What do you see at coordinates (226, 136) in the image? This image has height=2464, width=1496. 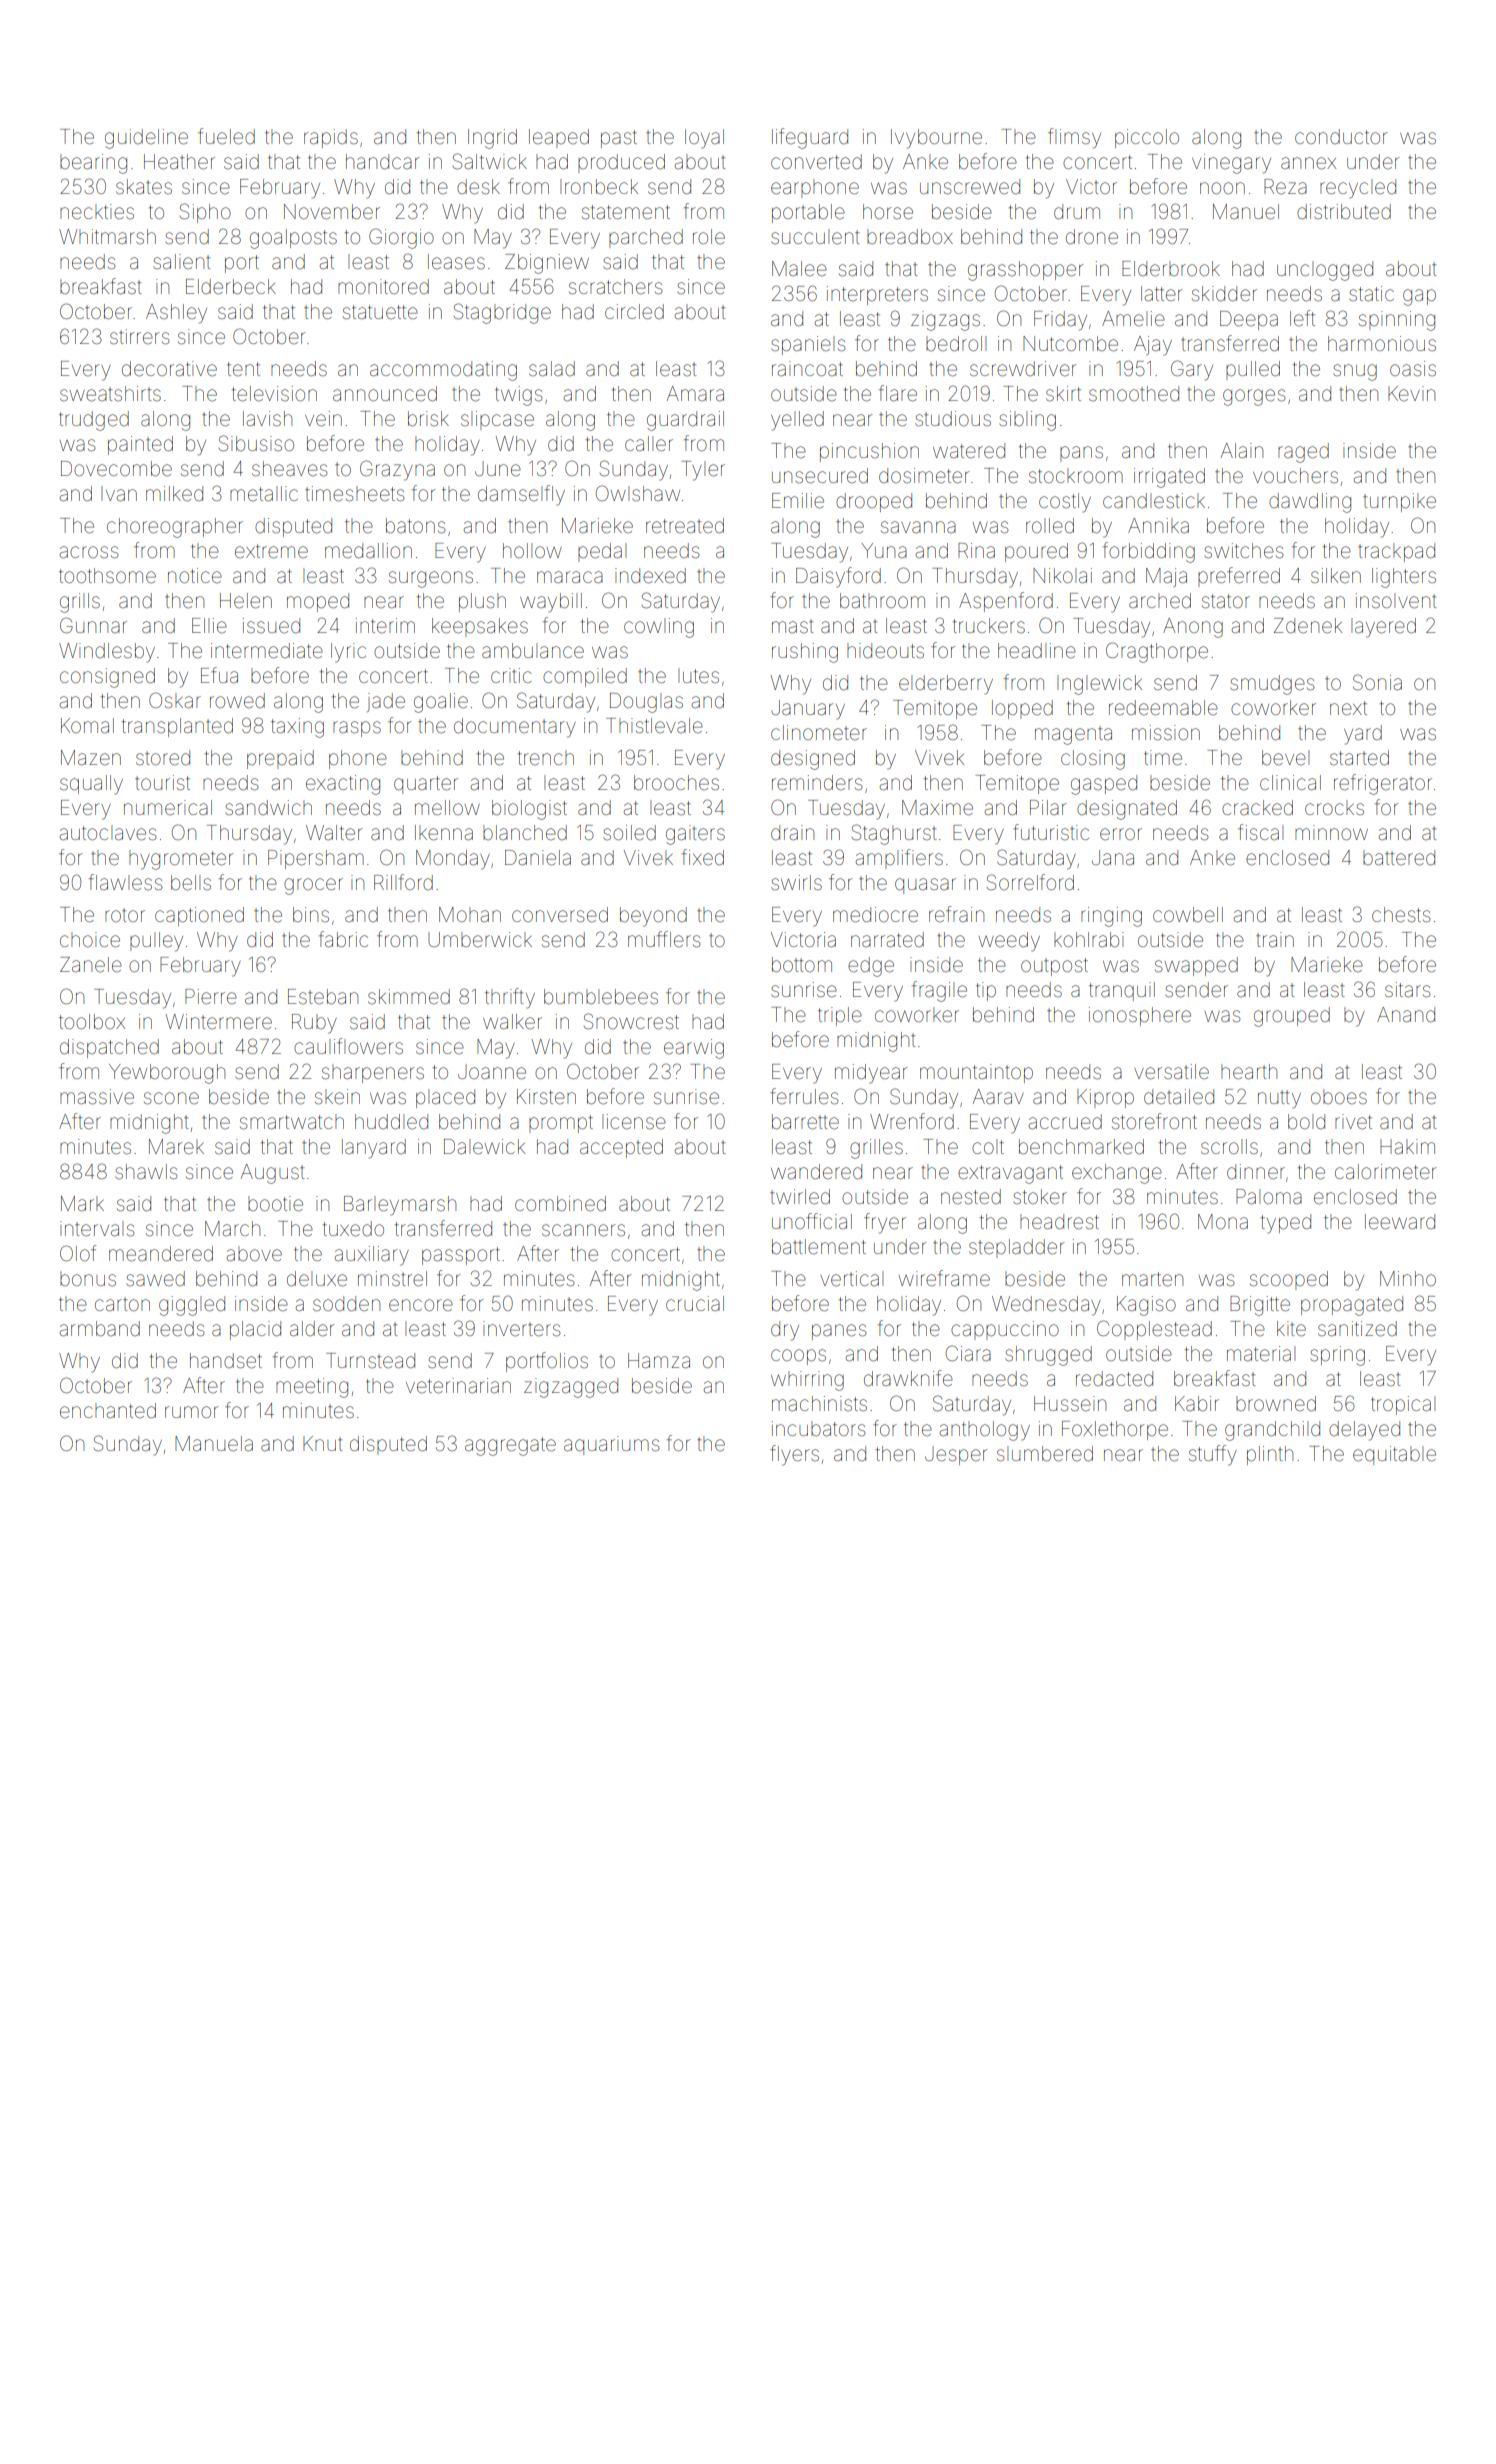 I see `fueled` at bounding box center [226, 136].
